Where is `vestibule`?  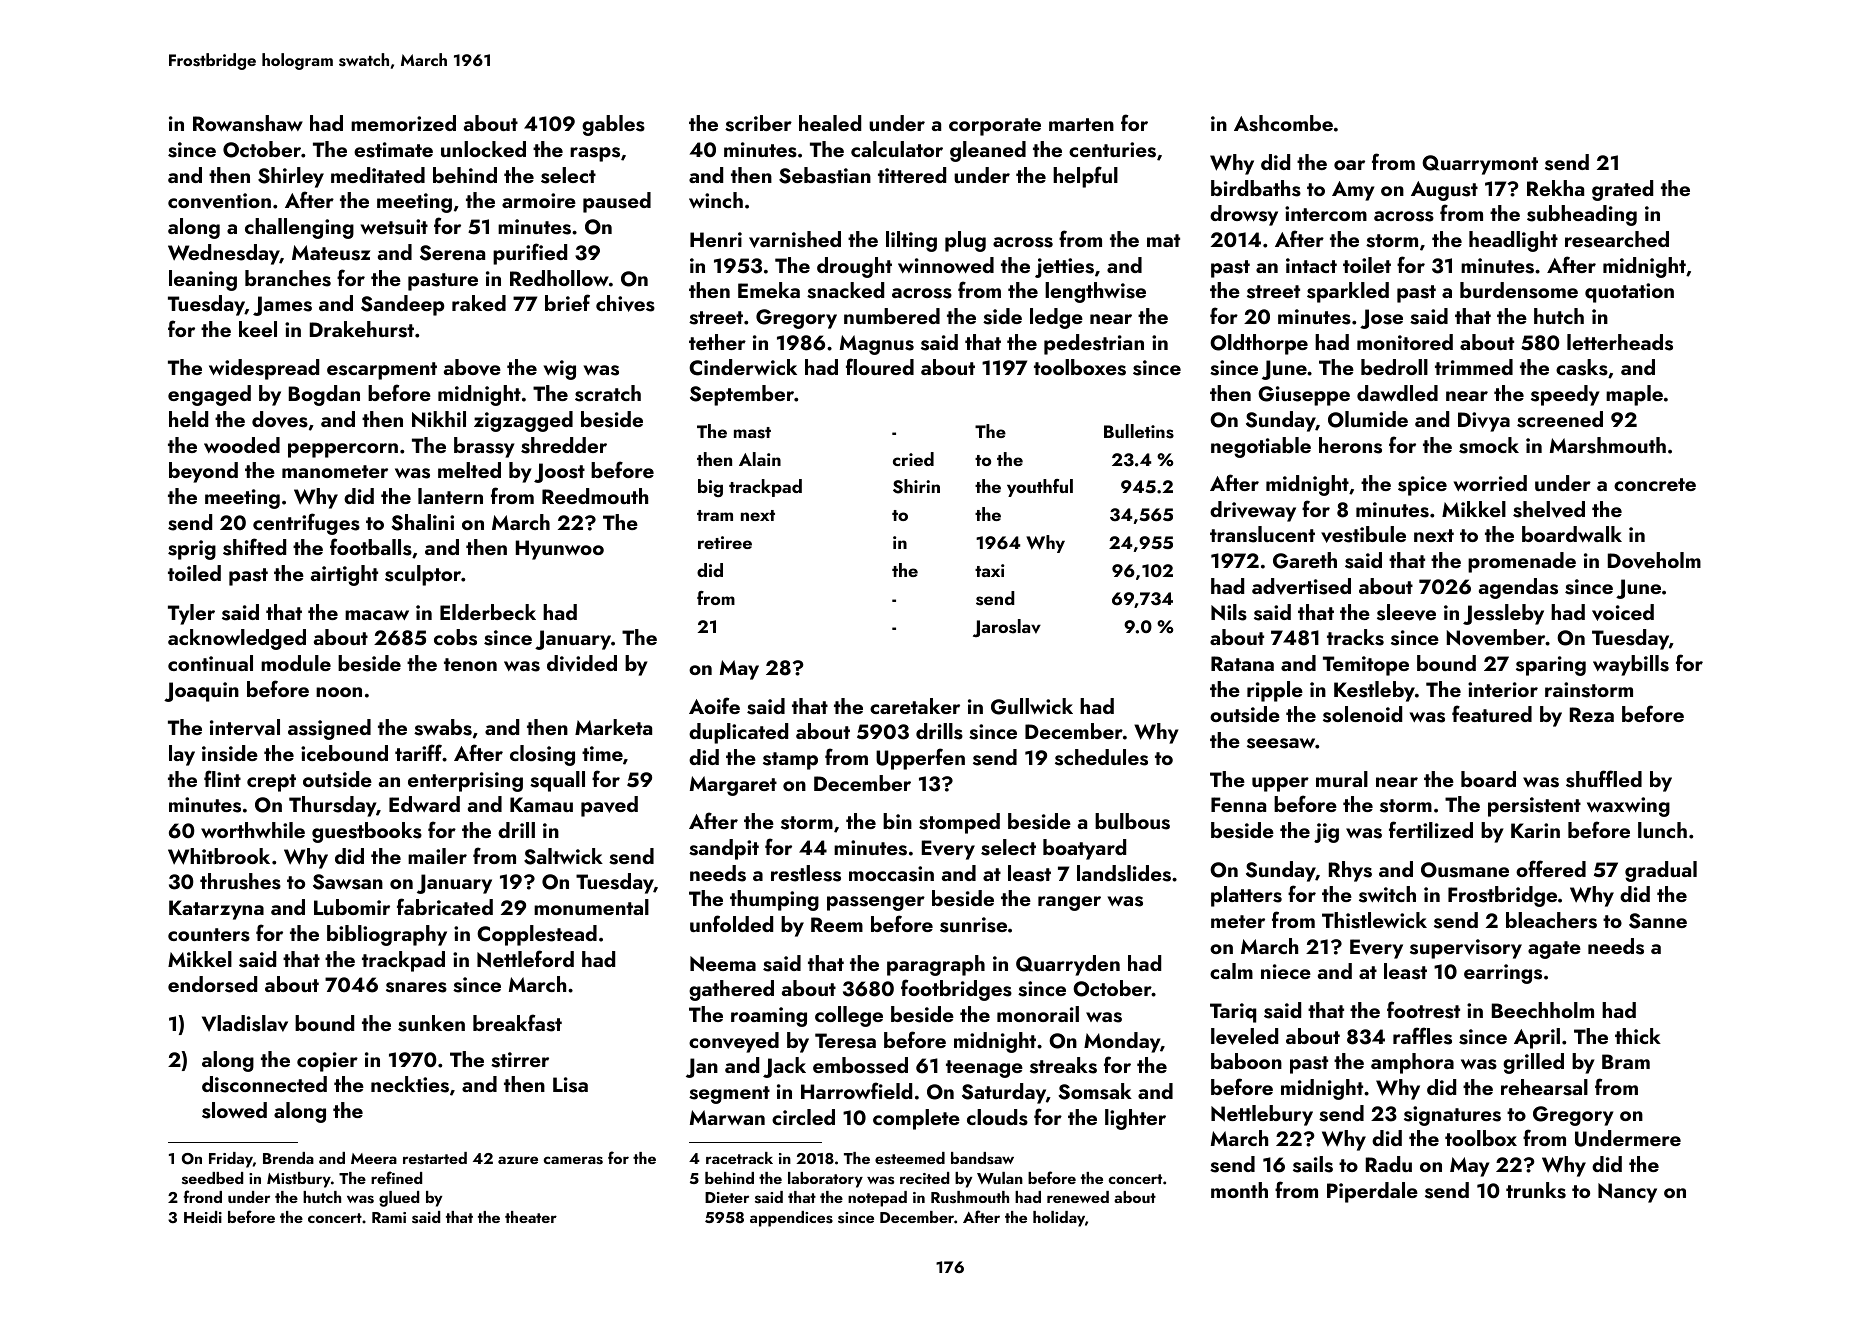 vestibule is located at coordinates (1363, 534).
